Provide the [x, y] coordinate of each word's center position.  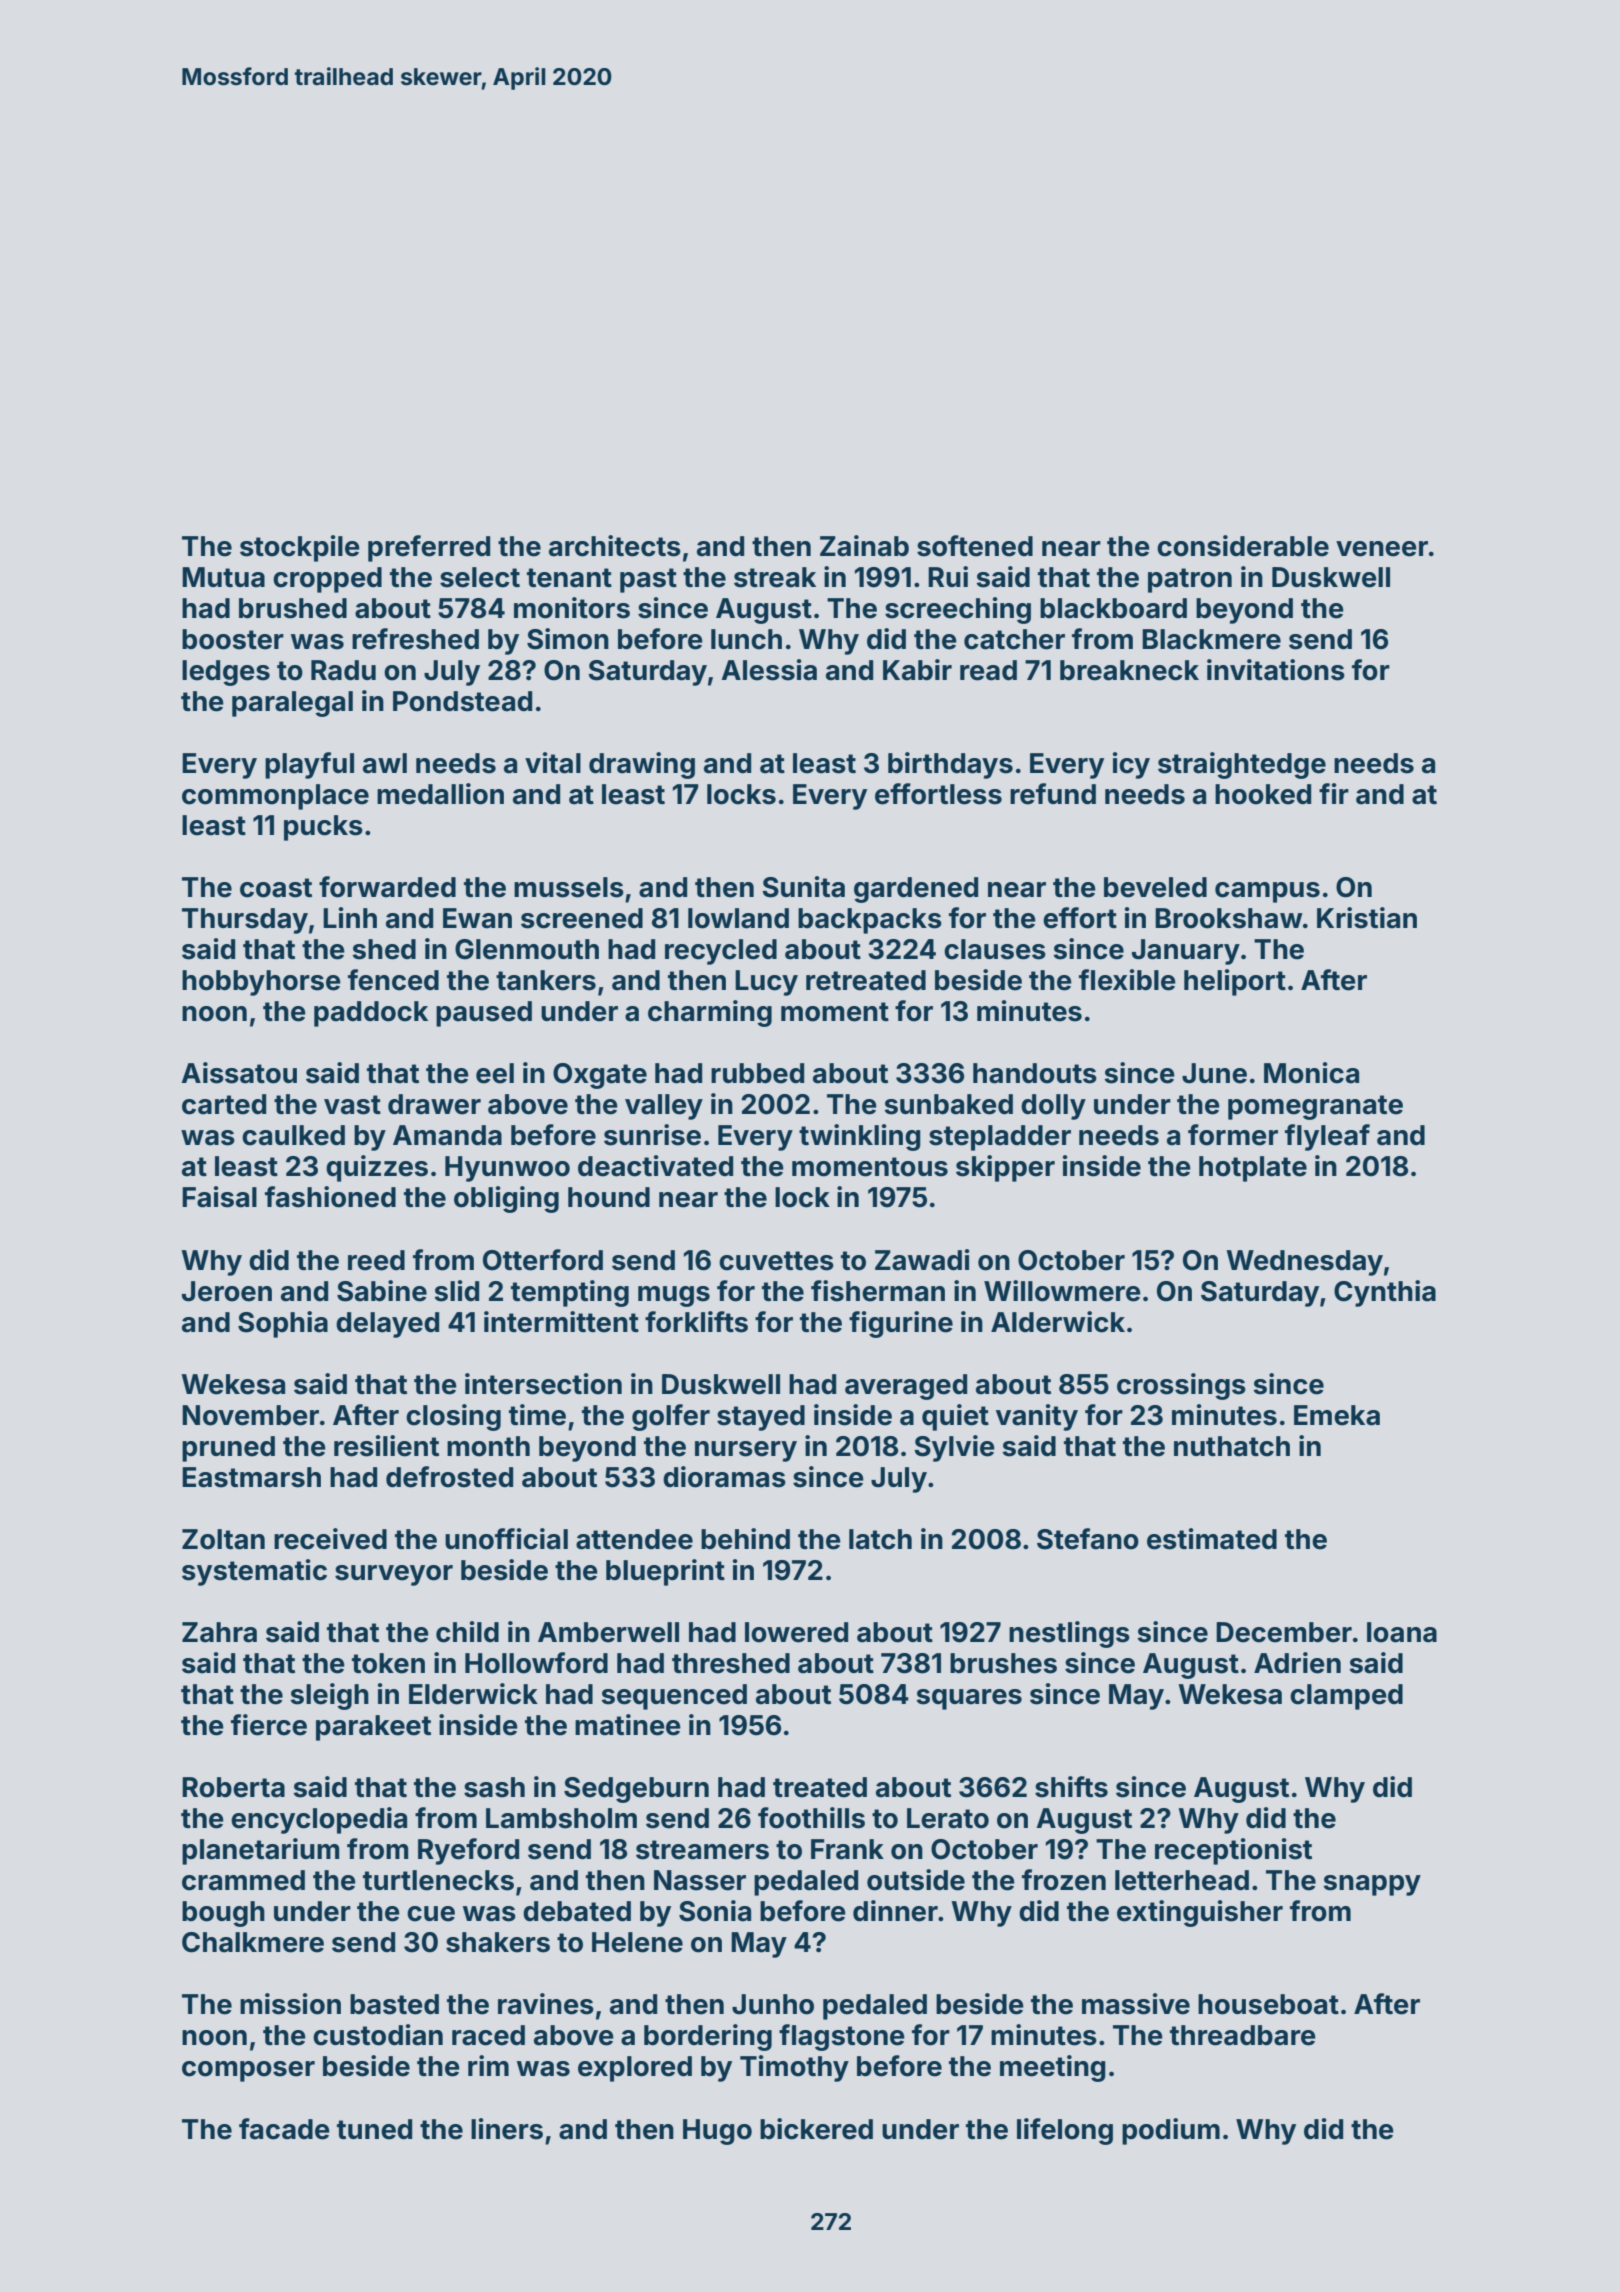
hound [609, 1197]
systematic [254, 1572]
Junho [773, 2004]
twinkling [860, 1137]
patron [1190, 580]
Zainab [864, 546]
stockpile [300, 548]
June [1214, 1073]
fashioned [330, 1197]
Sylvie [954, 1448]
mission [290, 2004]
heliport [1235, 982]
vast [352, 1105]
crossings [1181, 1386]
